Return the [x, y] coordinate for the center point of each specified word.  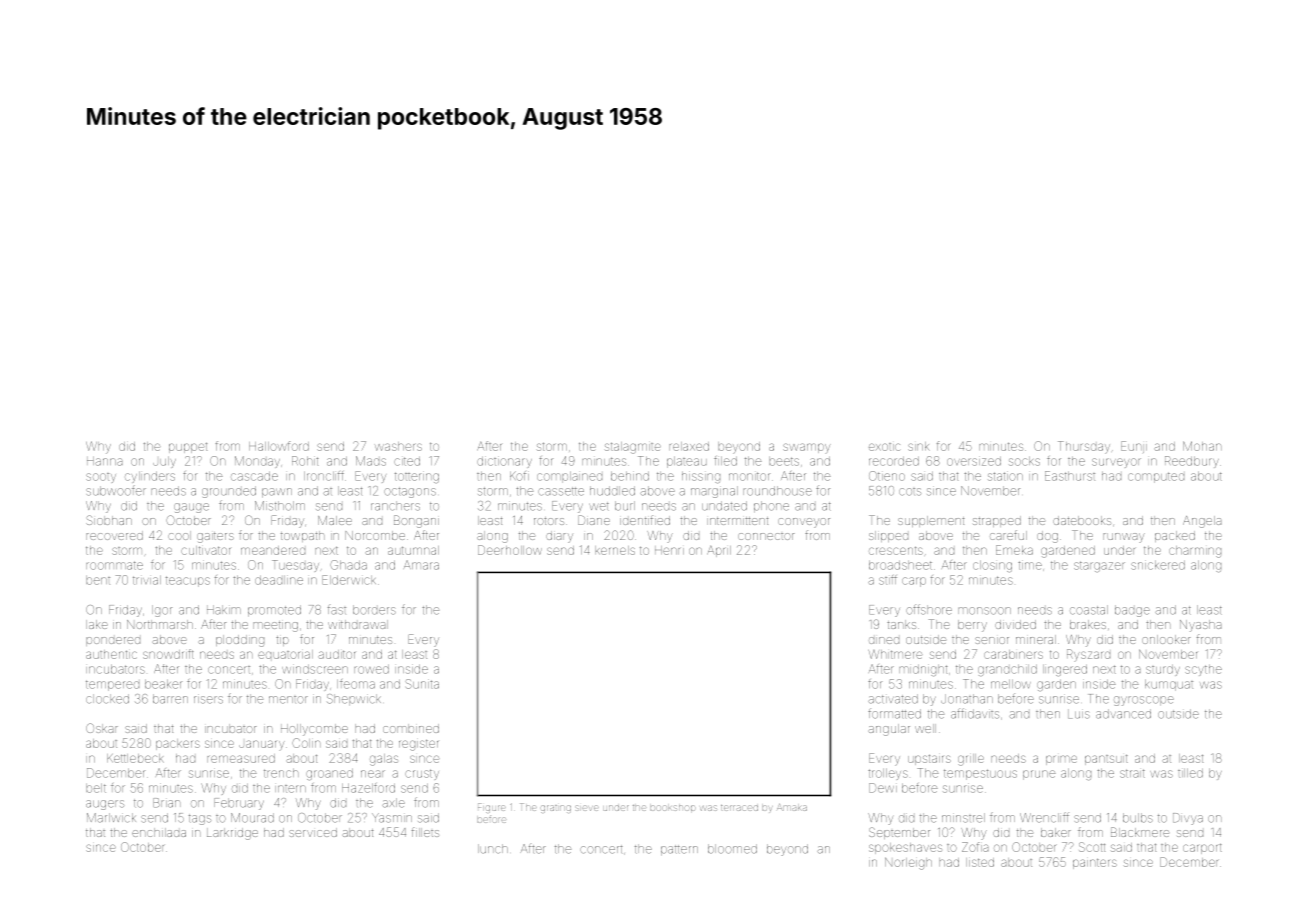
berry [972, 626]
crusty [422, 774]
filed [725, 461]
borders [374, 610]
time [1030, 565]
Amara [421, 565]
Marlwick [111, 818]
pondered [113, 641]
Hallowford [279, 446]
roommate [114, 565]
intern [290, 789]
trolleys [888, 774]
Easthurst [1070, 476]
